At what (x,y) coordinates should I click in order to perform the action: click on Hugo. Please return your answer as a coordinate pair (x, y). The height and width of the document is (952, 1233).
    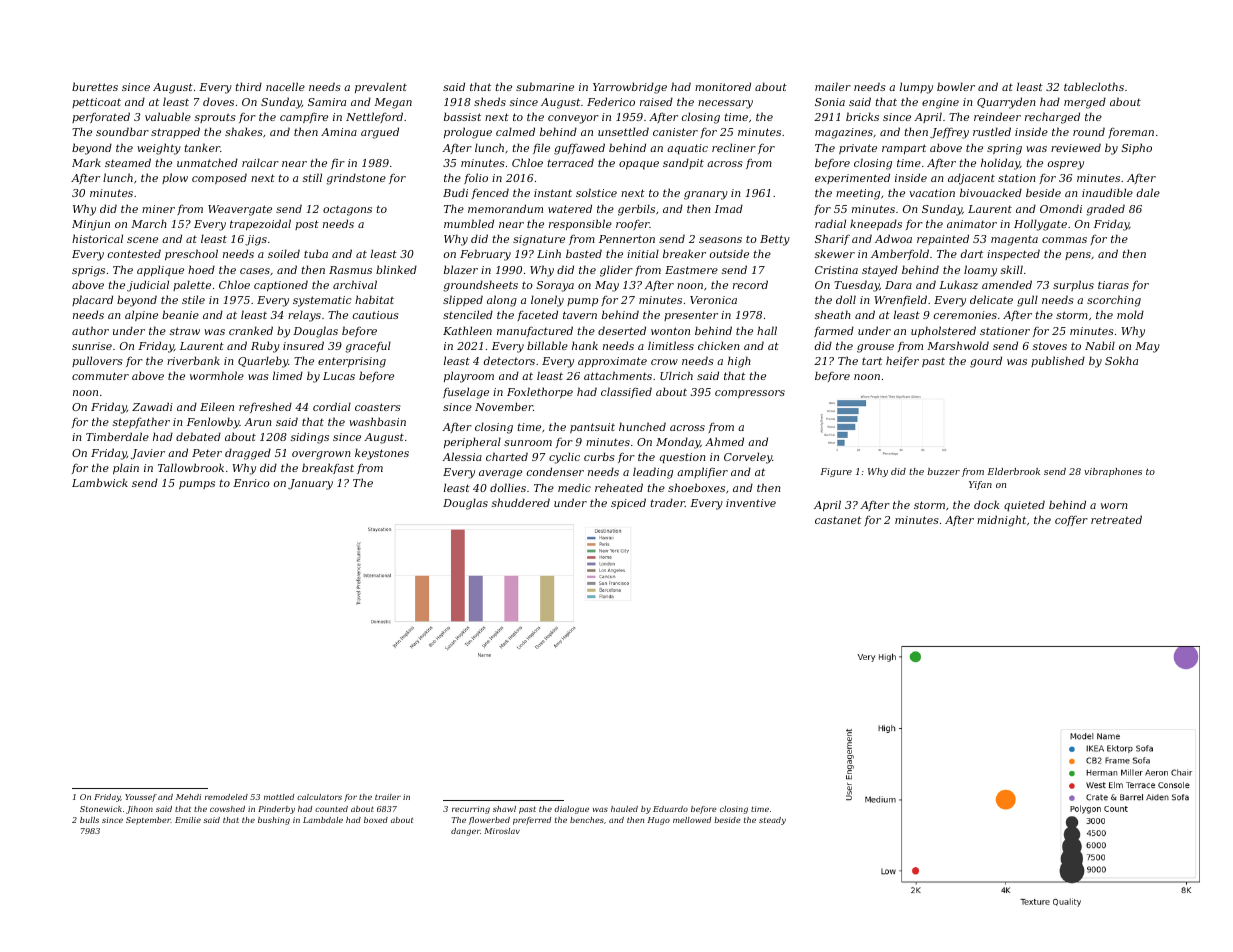
    Looking at the image, I should click on (659, 821).
